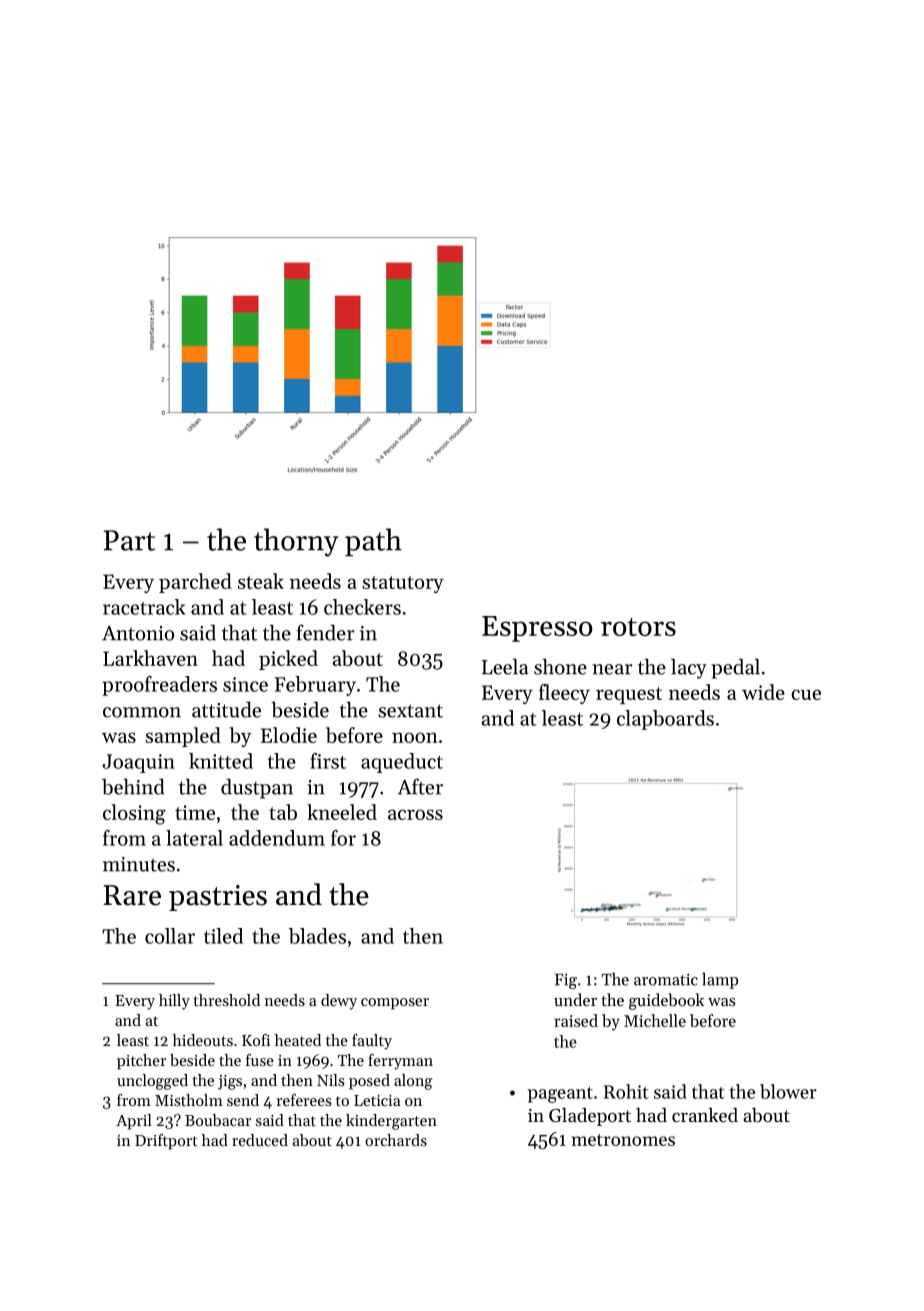 This screenshot has width=924, height=1311. Describe the element at coordinates (638, 627) in the screenshot. I see `rotors` at that location.
